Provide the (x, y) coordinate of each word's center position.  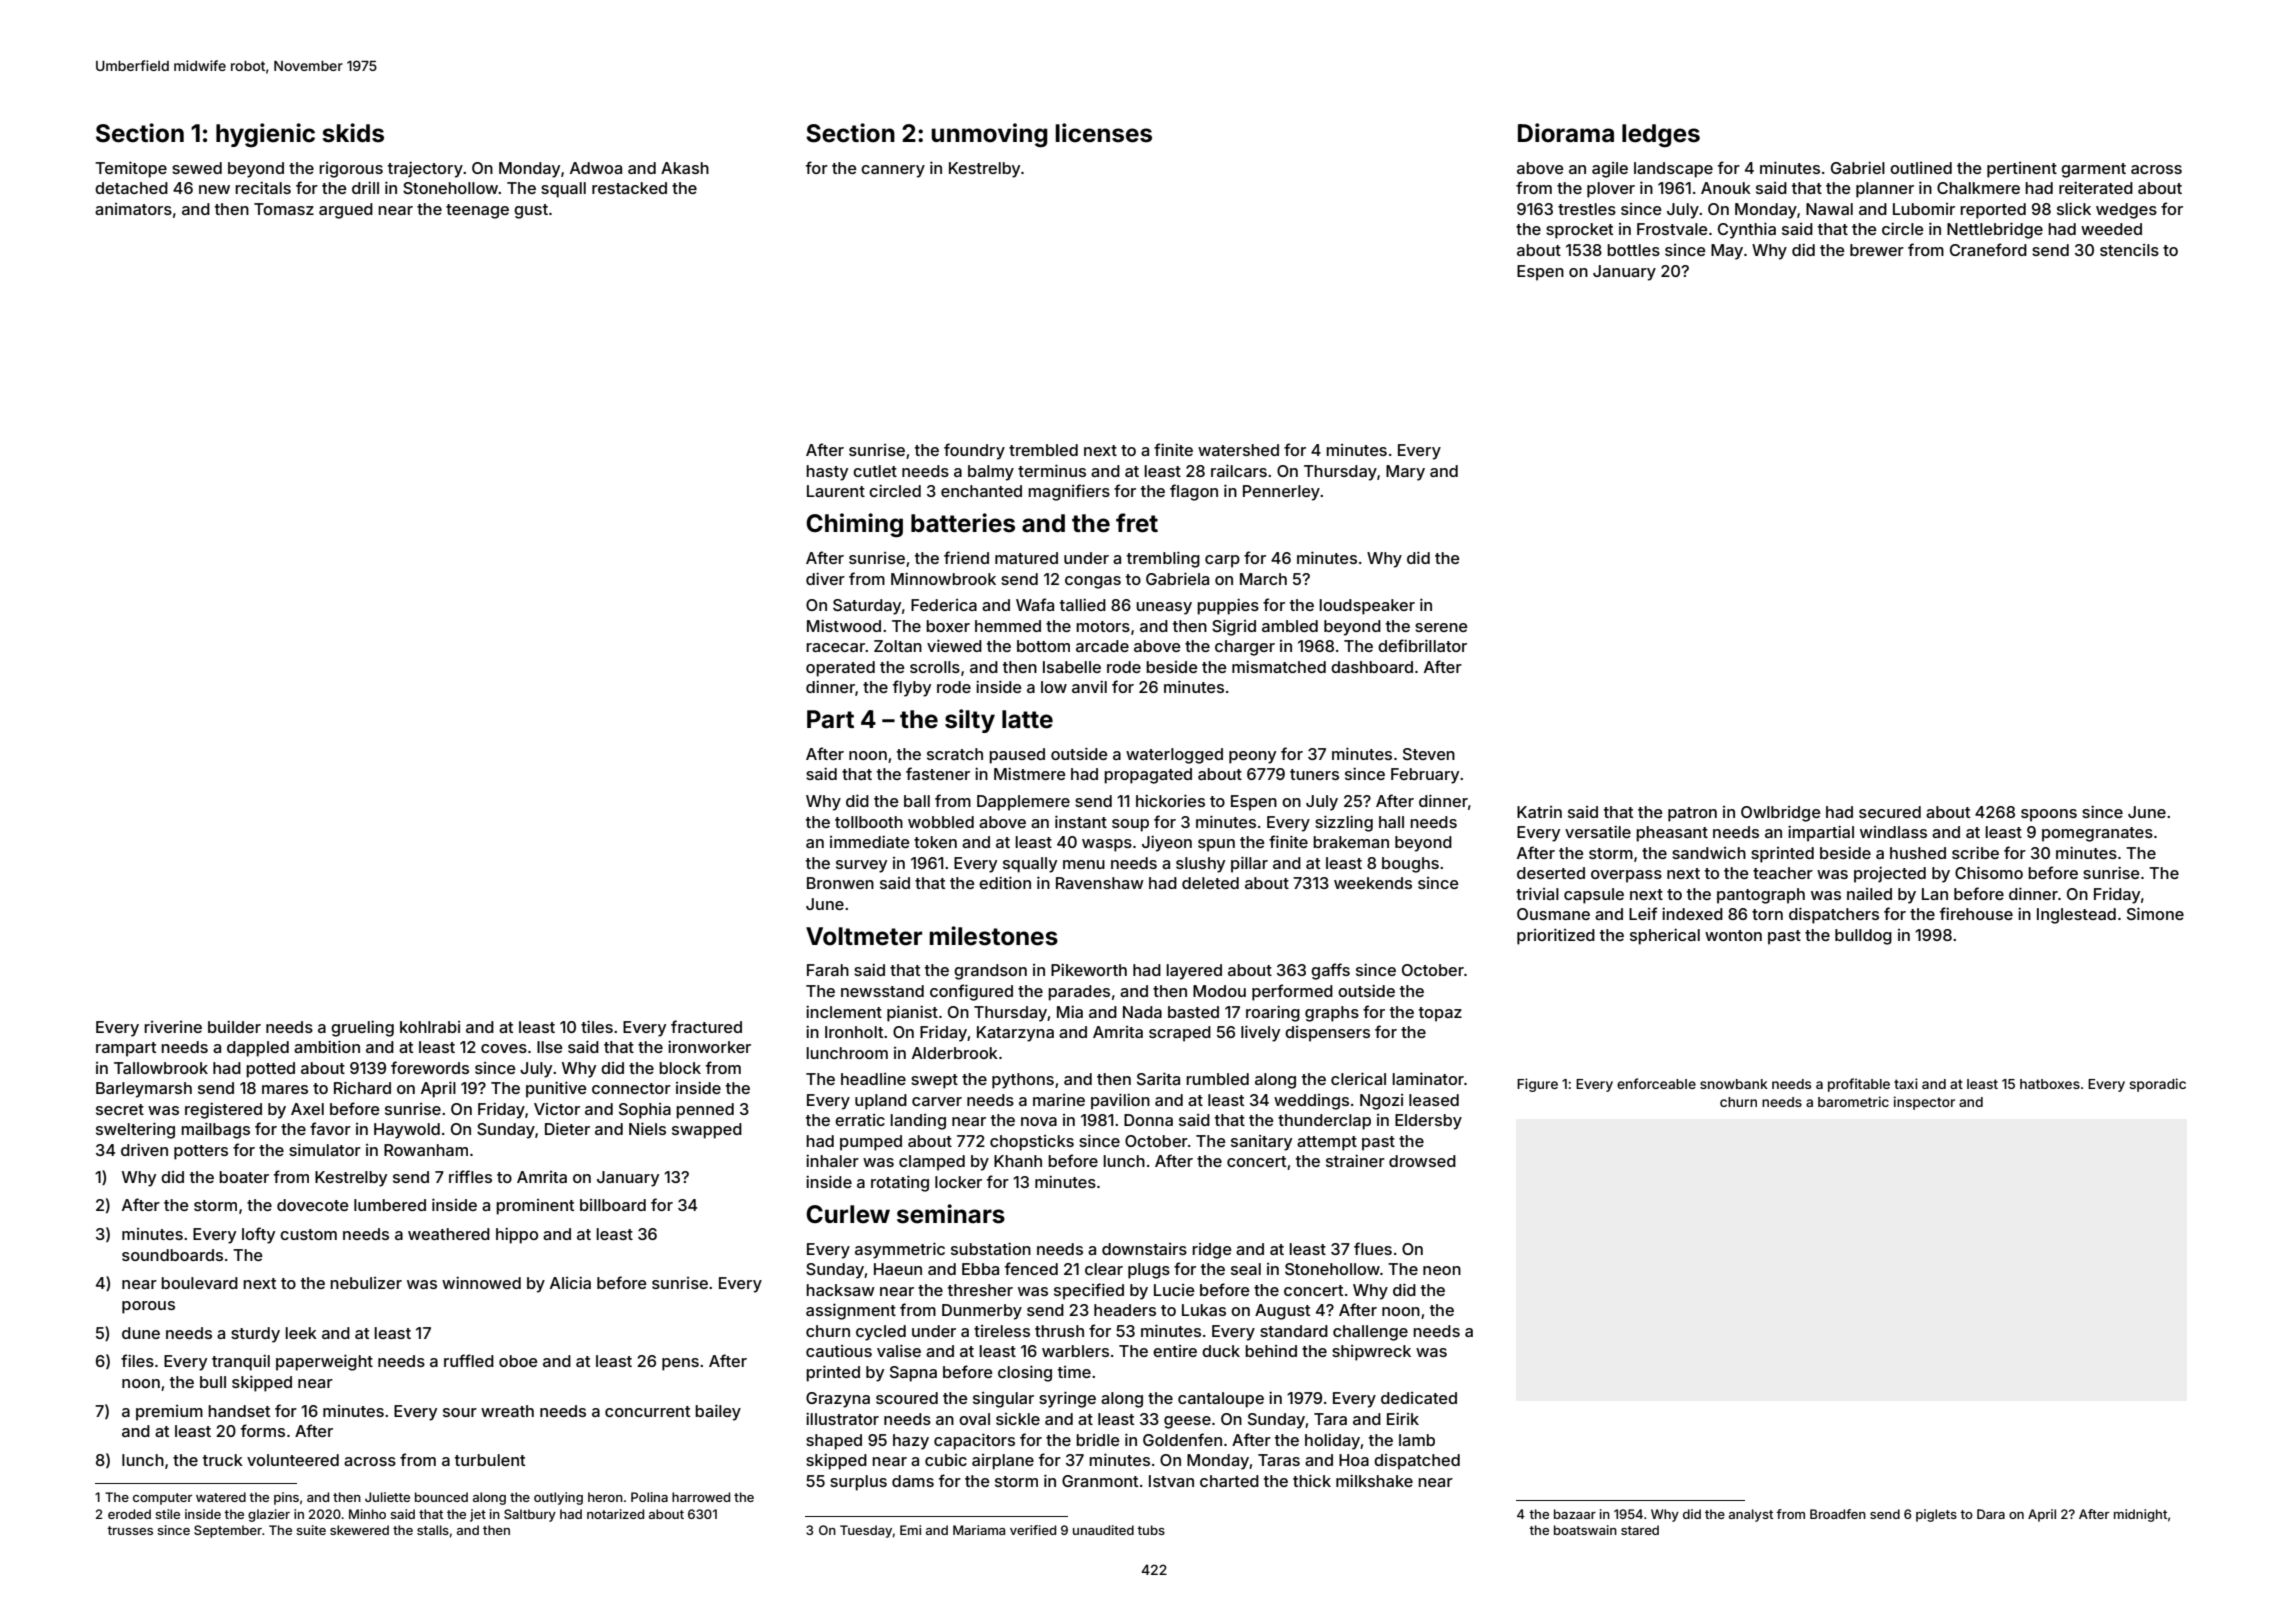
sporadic (2157, 1085)
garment (2093, 170)
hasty (827, 473)
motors (1103, 626)
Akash (685, 168)
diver (825, 579)
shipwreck (1371, 1353)
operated (840, 669)
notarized (615, 1514)
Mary (1405, 473)
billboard (613, 1205)
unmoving (989, 135)
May (1727, 252)
